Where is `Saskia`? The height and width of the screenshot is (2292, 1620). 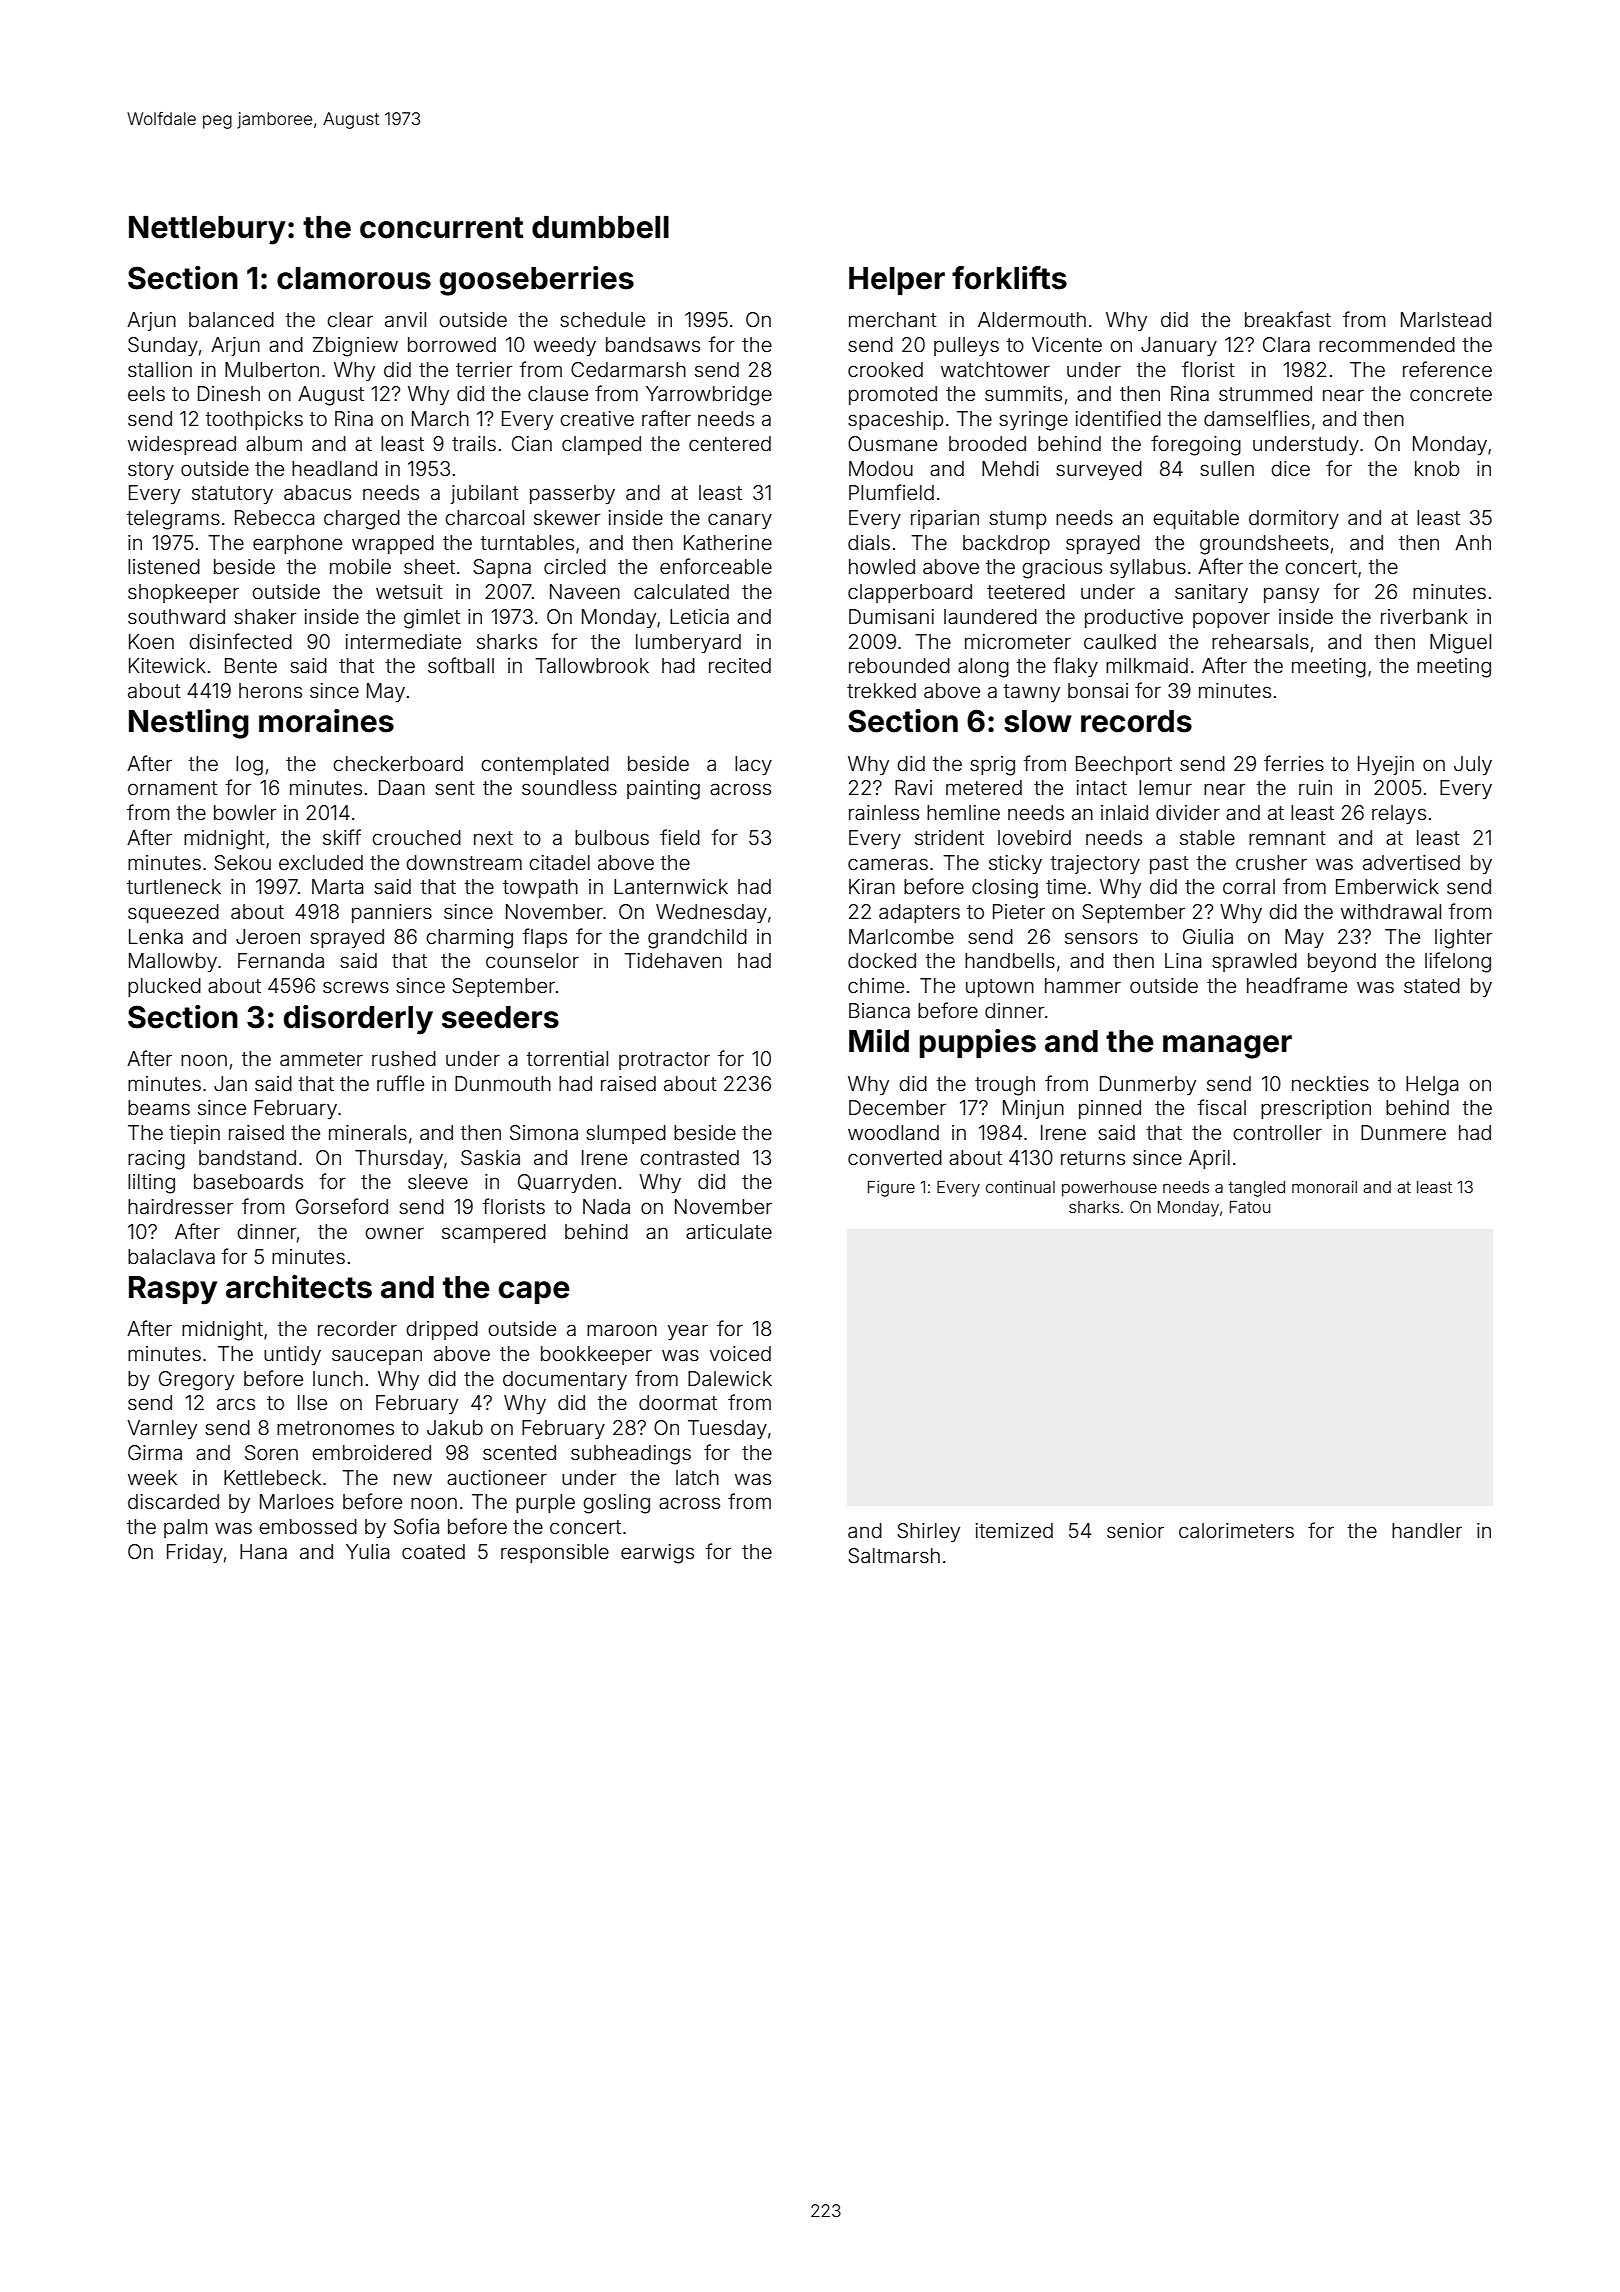
Saskia is located at coordinates (490, 1158).
